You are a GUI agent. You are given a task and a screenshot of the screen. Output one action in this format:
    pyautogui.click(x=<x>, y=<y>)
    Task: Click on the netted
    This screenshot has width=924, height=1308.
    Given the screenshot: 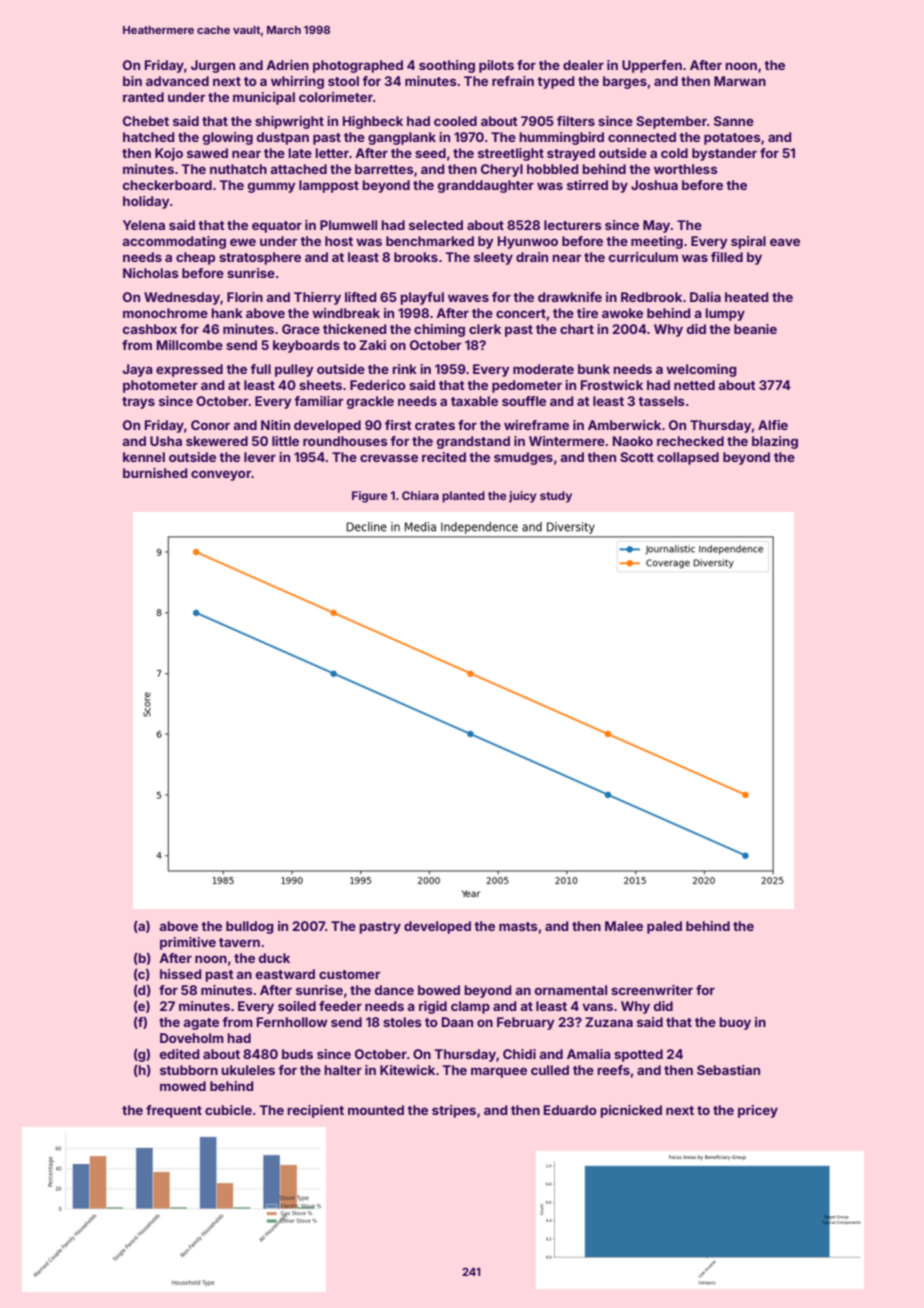 What is the action you would take?
    pyautogui.click(x=694, y=385)
